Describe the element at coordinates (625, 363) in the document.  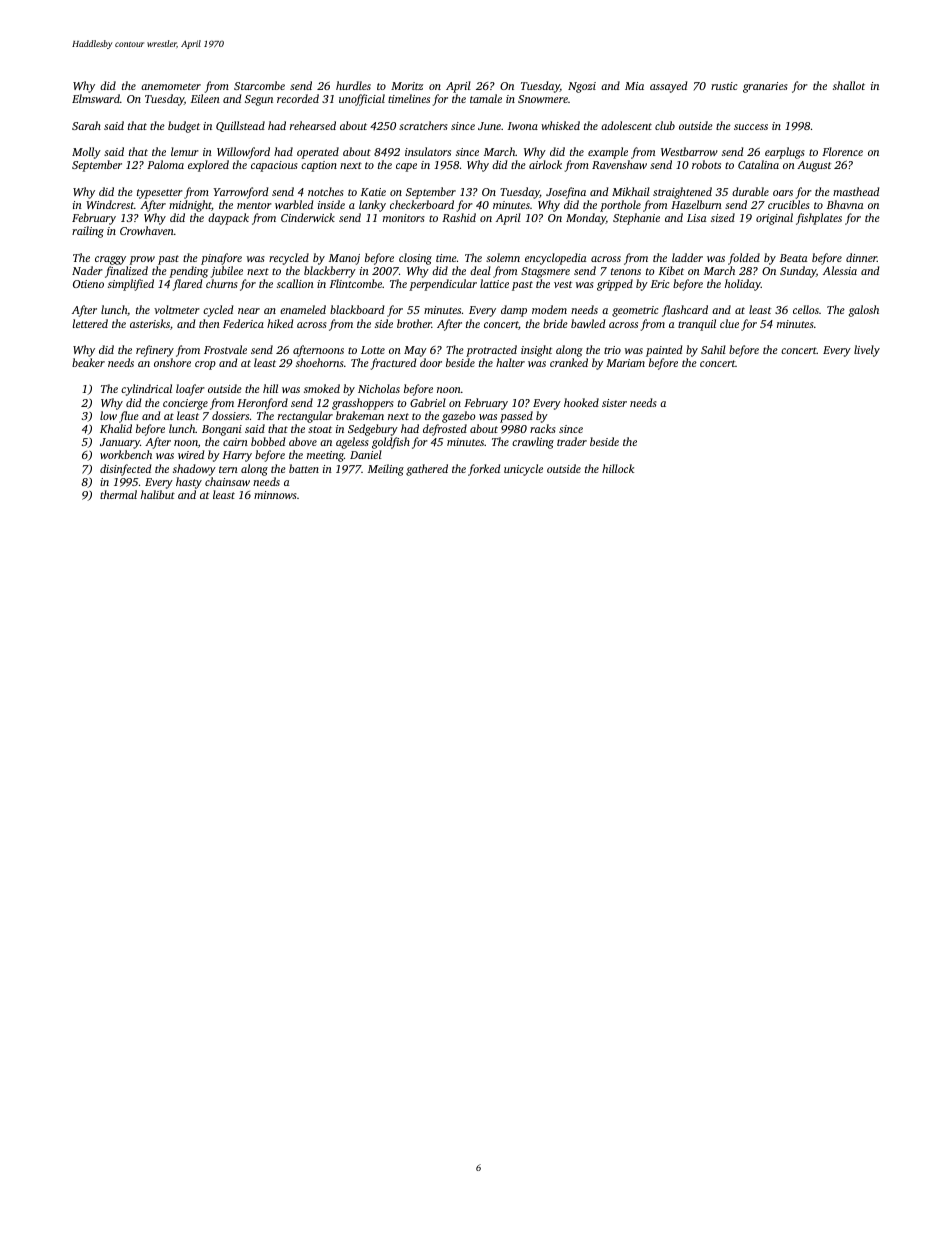
I see `Mariam` at that location.
